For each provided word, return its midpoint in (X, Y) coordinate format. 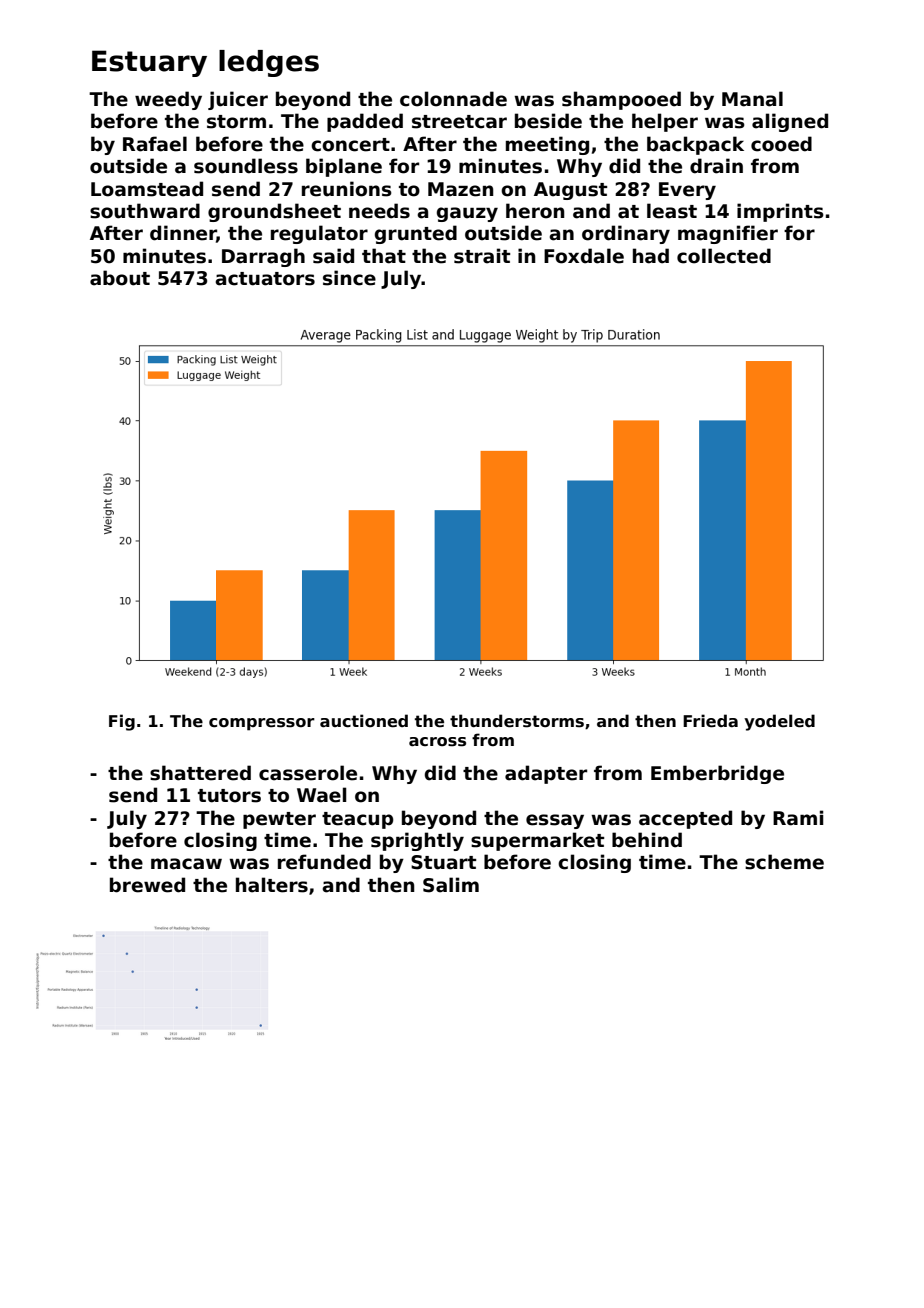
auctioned (364, 721)
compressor (262, 724)
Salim (451, 885)
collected (724, 256)
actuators (265, 279)
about (120, 278)
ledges (269, 63)
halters (272, 885)
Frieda (710, 721)
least (672, 211)
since (349, 278)
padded (365, 122)
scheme (784, 862)
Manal (752, 99)
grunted (416, 234)
